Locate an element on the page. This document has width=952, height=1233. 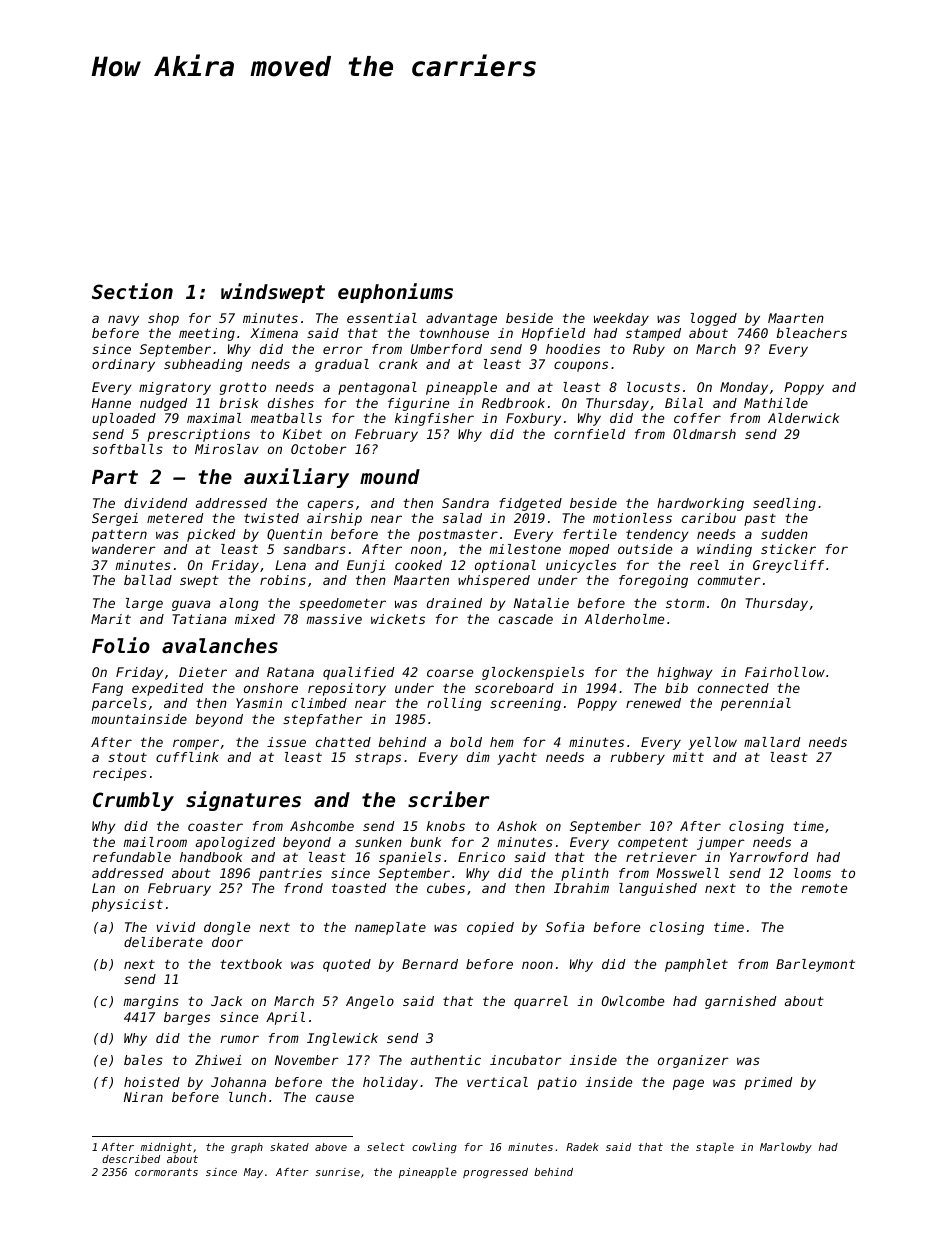
May is located at coordinates (253, 1173).
